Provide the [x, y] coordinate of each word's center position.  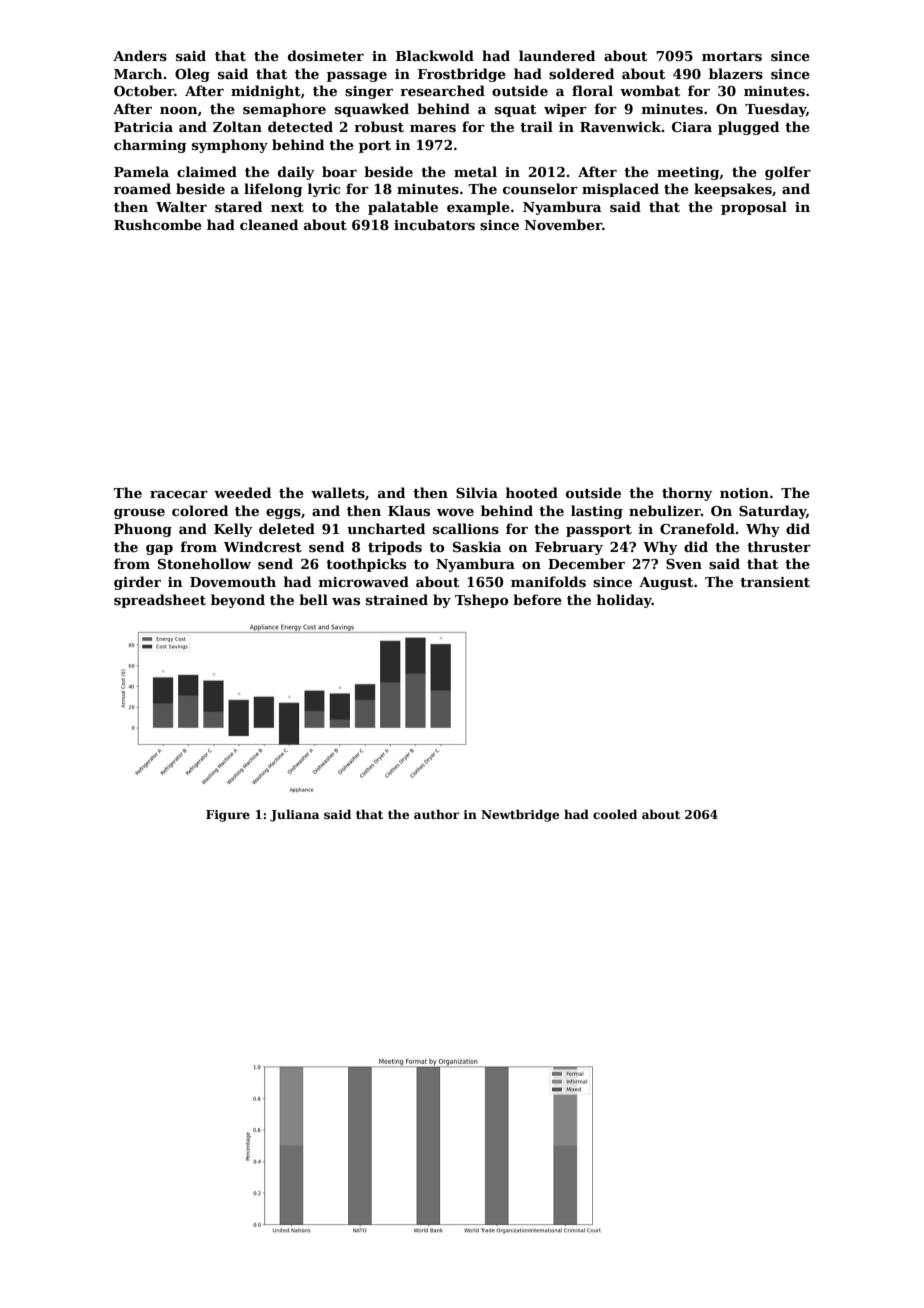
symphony [230, 146]
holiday [624, 601]
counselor [540, 188]
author [437, 814]
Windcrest [263, 546]
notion [744, 493]
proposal [754, 208]
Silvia [477, 492]
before [537, 599]
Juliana [294, 815]
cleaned [269, 224]
